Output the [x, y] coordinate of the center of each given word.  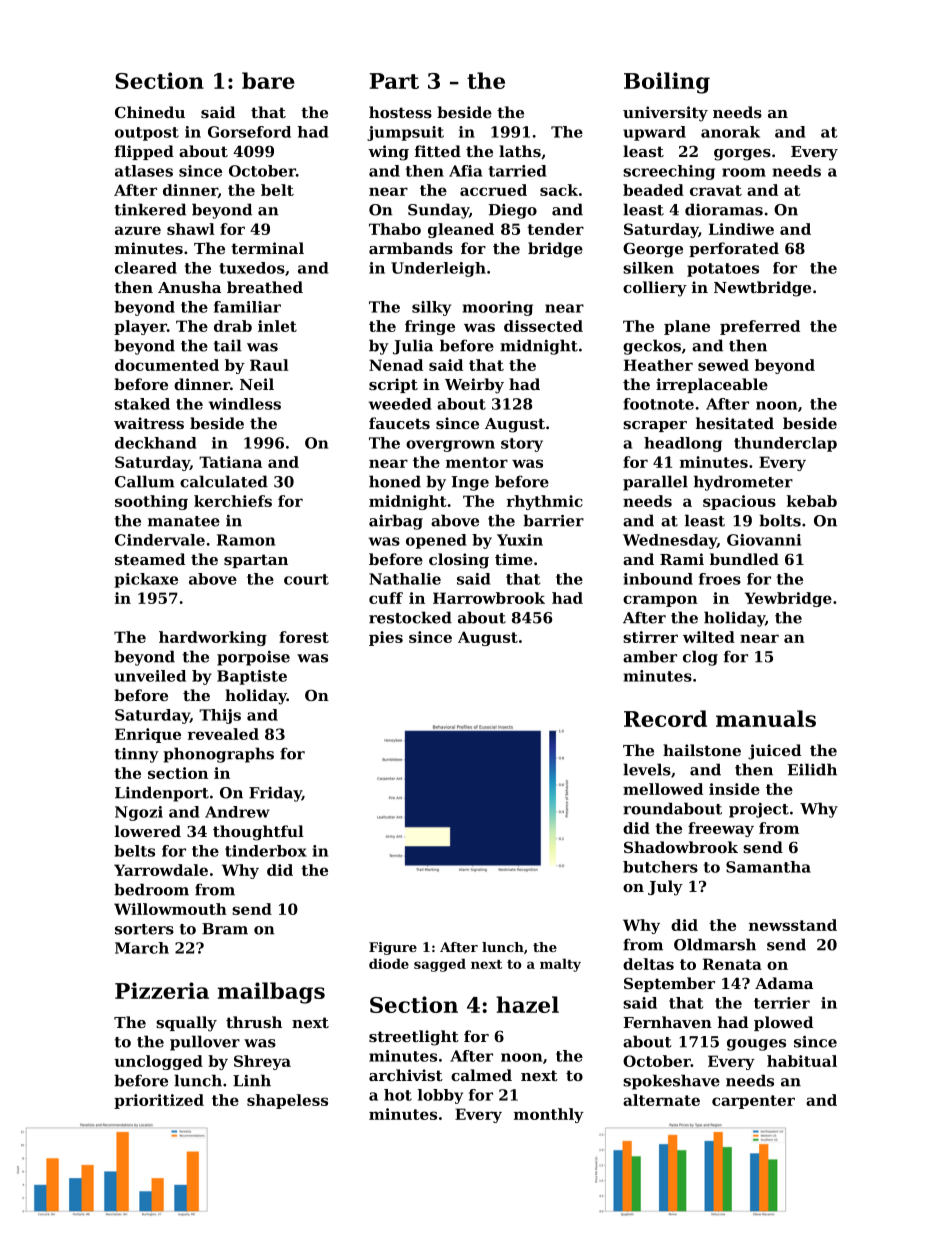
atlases [144, 171]
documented [167, 365]
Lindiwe [741, 229]
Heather [658, 365]
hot [398, 1095]
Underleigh [438, 269]
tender [555, 229]
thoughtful [258, 833]
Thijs [220, 716]
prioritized [159, 1101]
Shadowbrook [681, 847]
